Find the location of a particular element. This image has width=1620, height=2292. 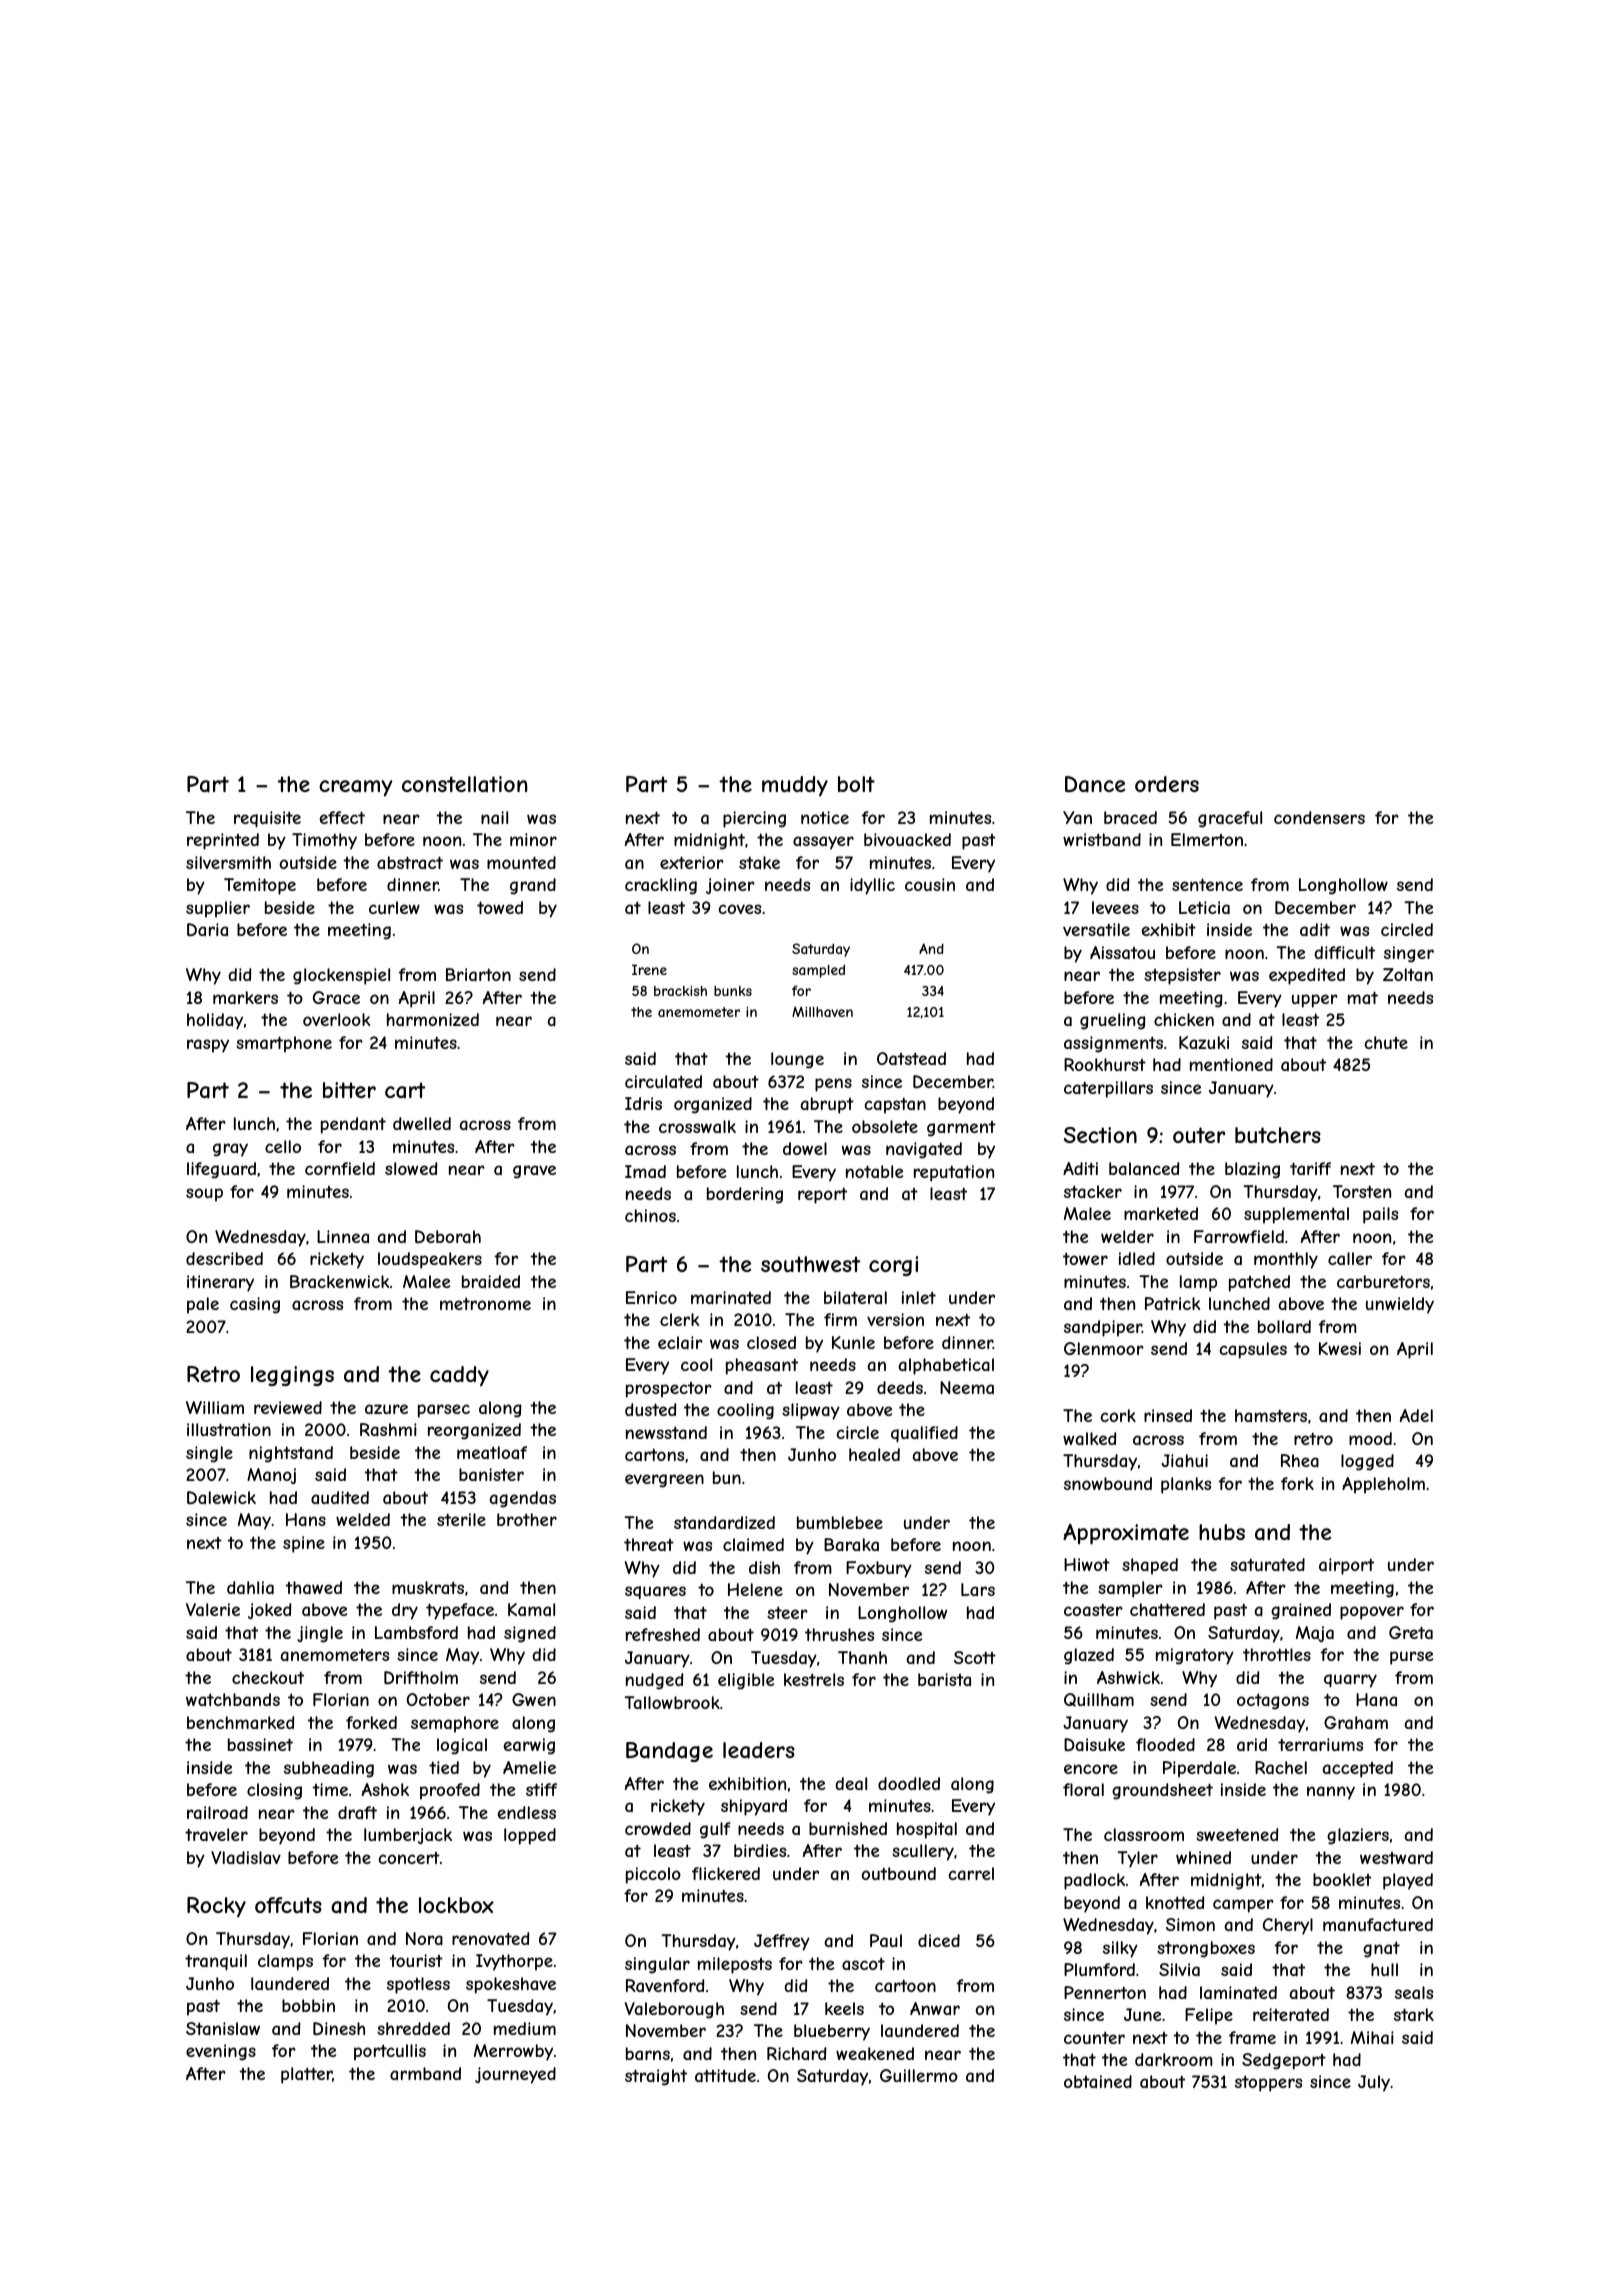

accepted is located at coordinates (1358, 1769).
